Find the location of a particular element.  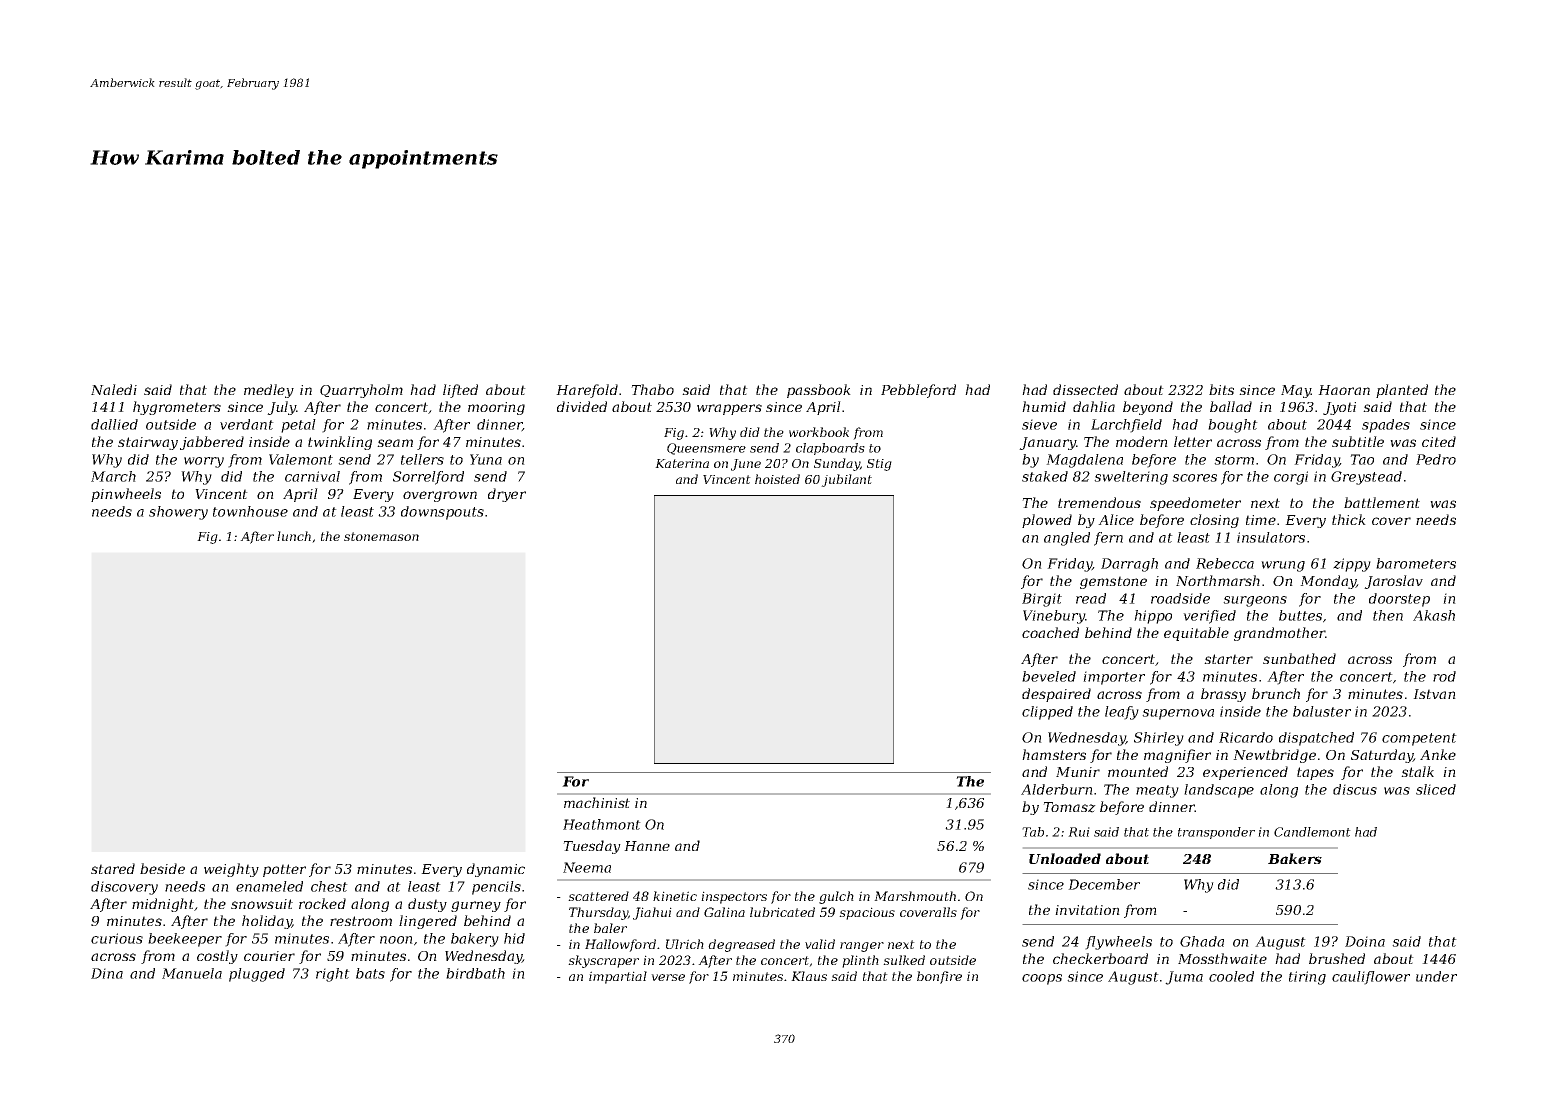

Doina is located at coordinates (1365, 941).
